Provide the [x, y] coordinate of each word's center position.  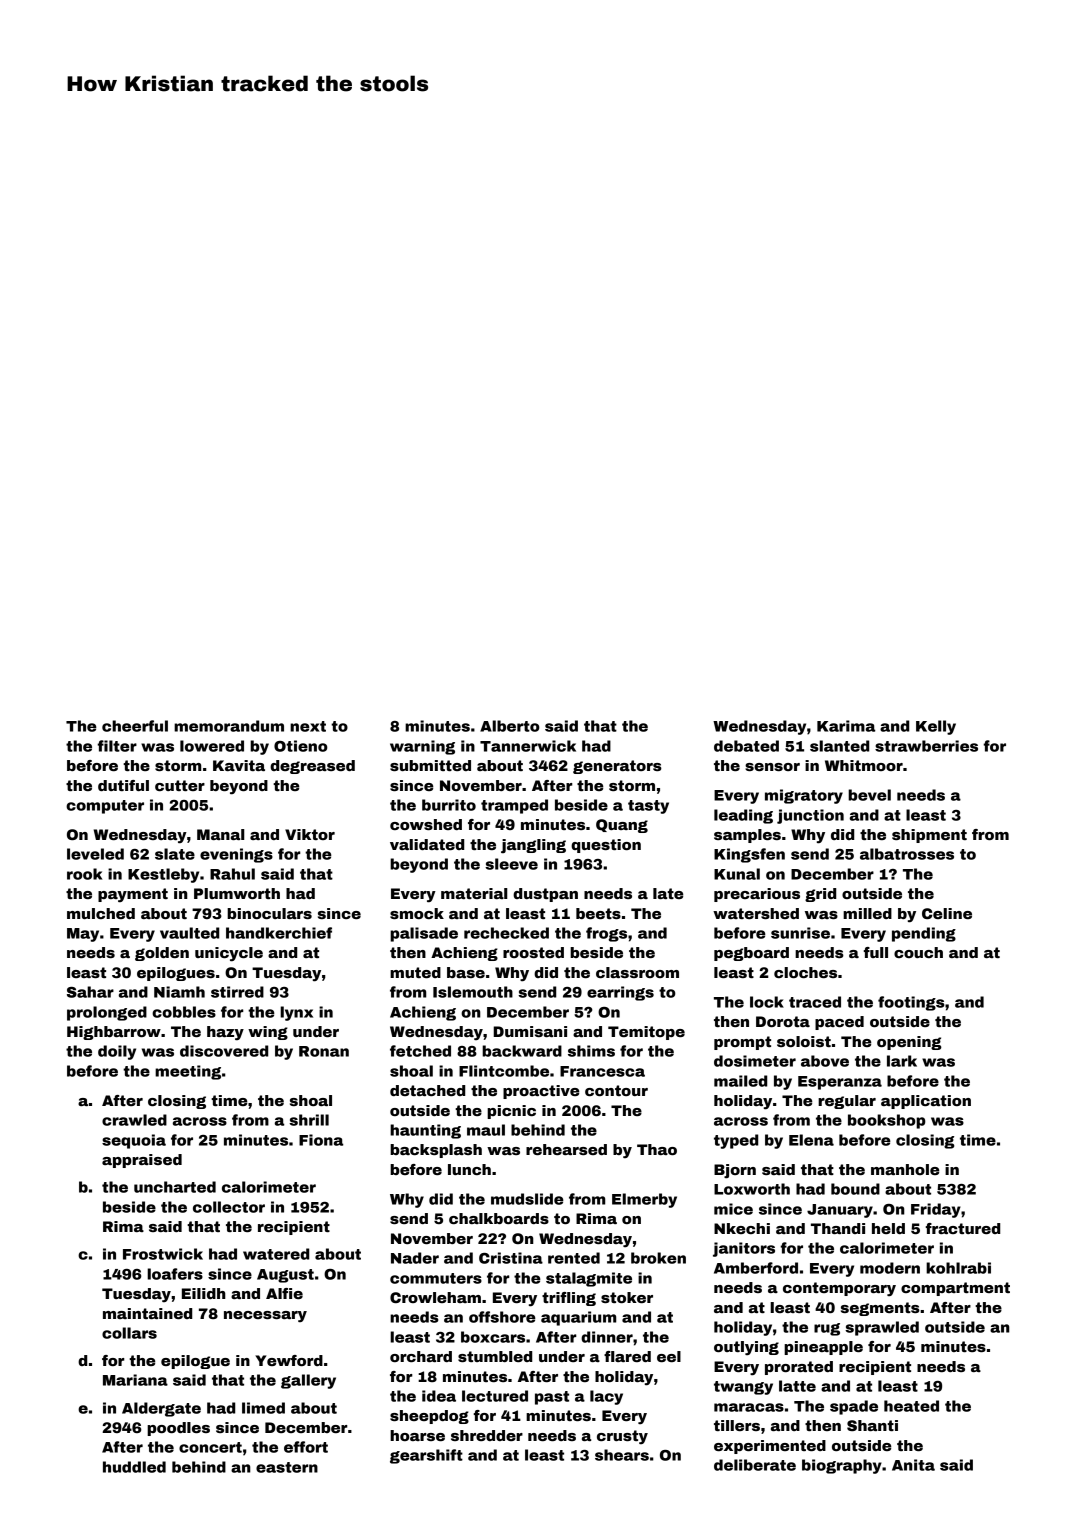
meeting [188, 1072]
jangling [533, 846]
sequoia [134, 1141]
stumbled [495, 1356]
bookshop [887, 1121]
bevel [869, 795]
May [83, 935]
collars [129, 1333]
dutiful [123, 785]
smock [417, 913]
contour [616, 1090]
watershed [756, 913]
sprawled [882, 1328]
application [926, 1102]
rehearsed [566, 1149]
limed [263, 1408]
